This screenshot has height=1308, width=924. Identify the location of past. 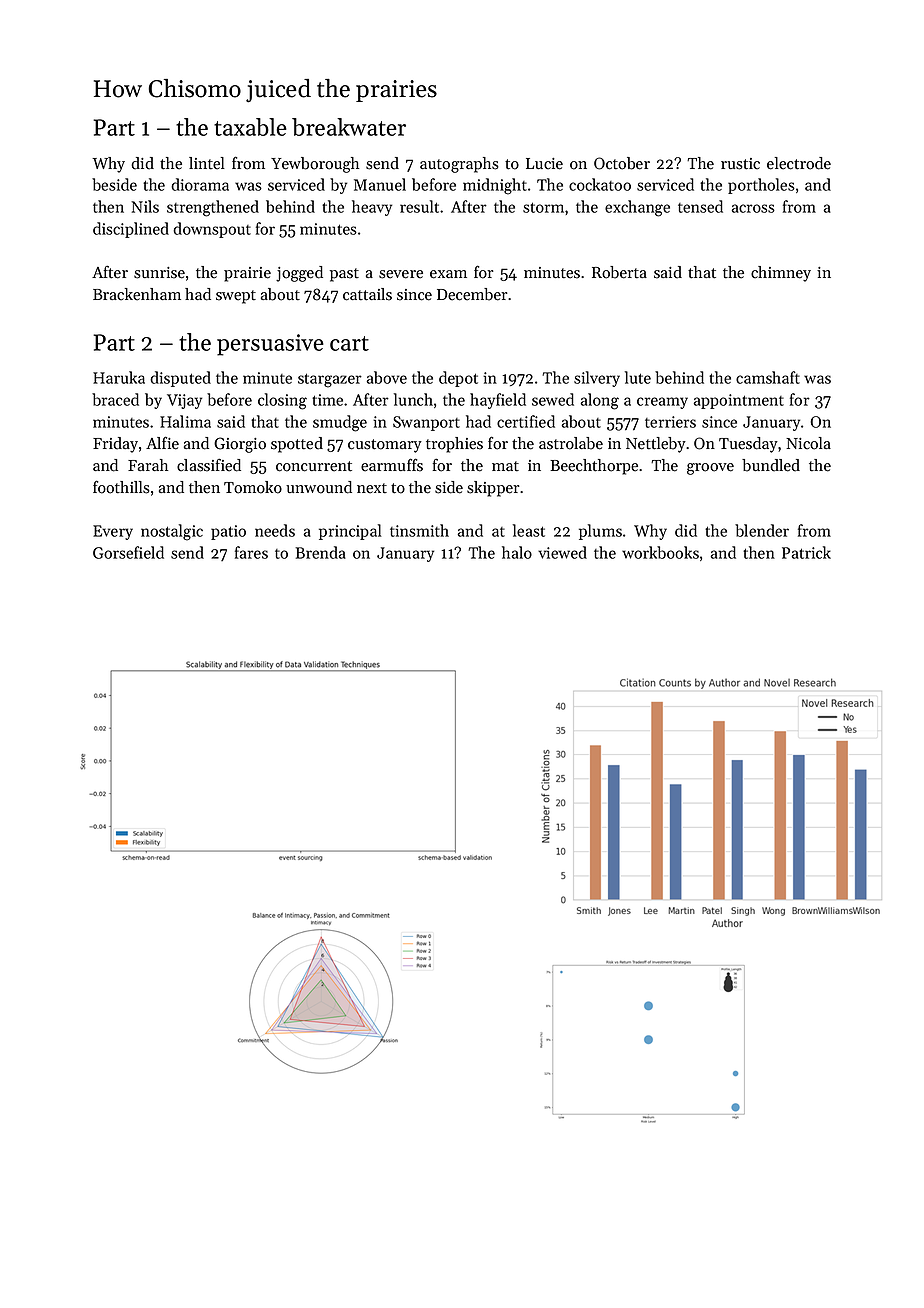
(344, 275).
